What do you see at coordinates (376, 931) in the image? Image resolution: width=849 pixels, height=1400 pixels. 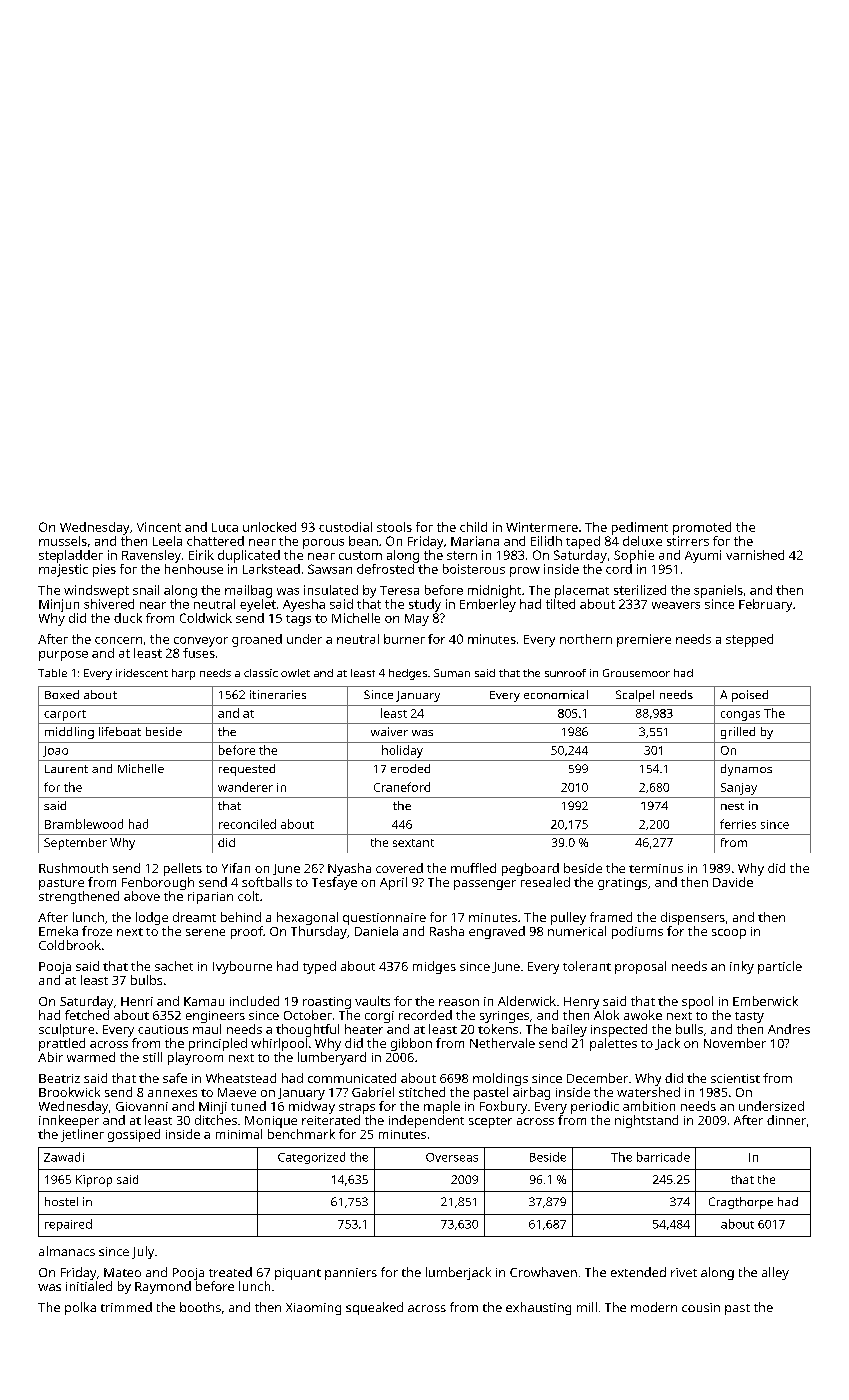 I see `Daniela` at bounding box center [376, 931].
